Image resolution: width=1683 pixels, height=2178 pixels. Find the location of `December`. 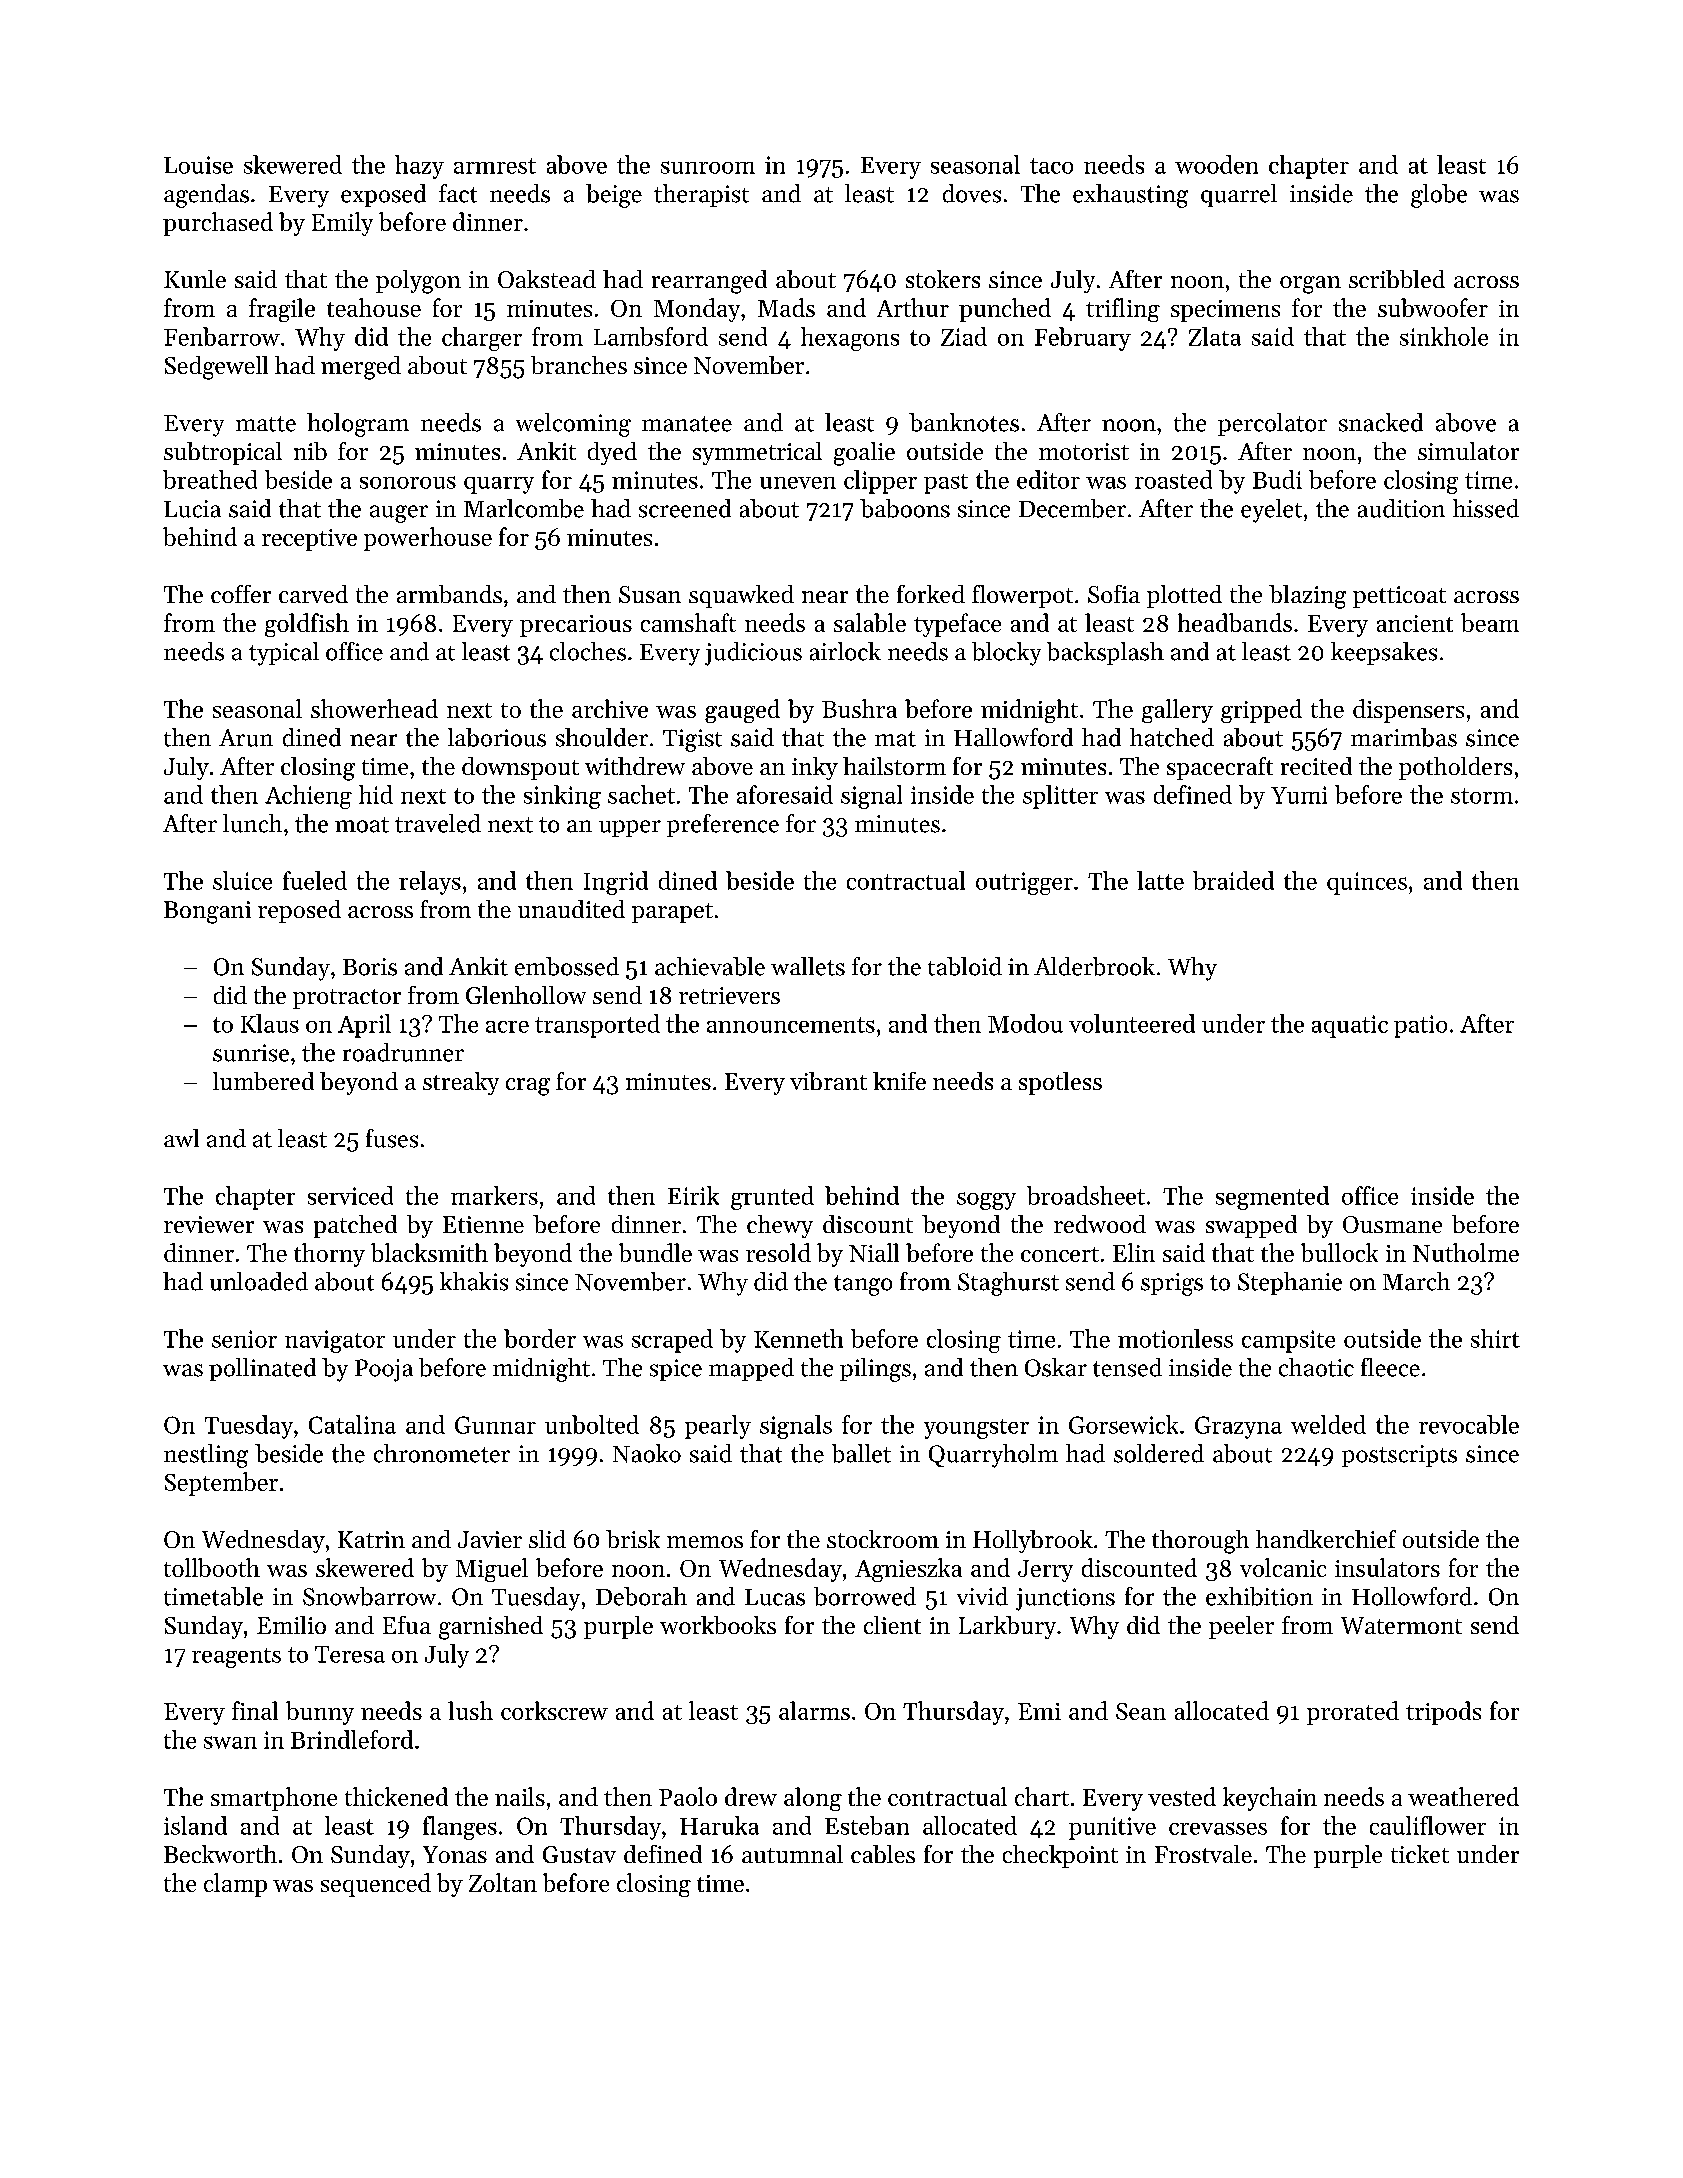

December is located at coordinates (1072, 508).
